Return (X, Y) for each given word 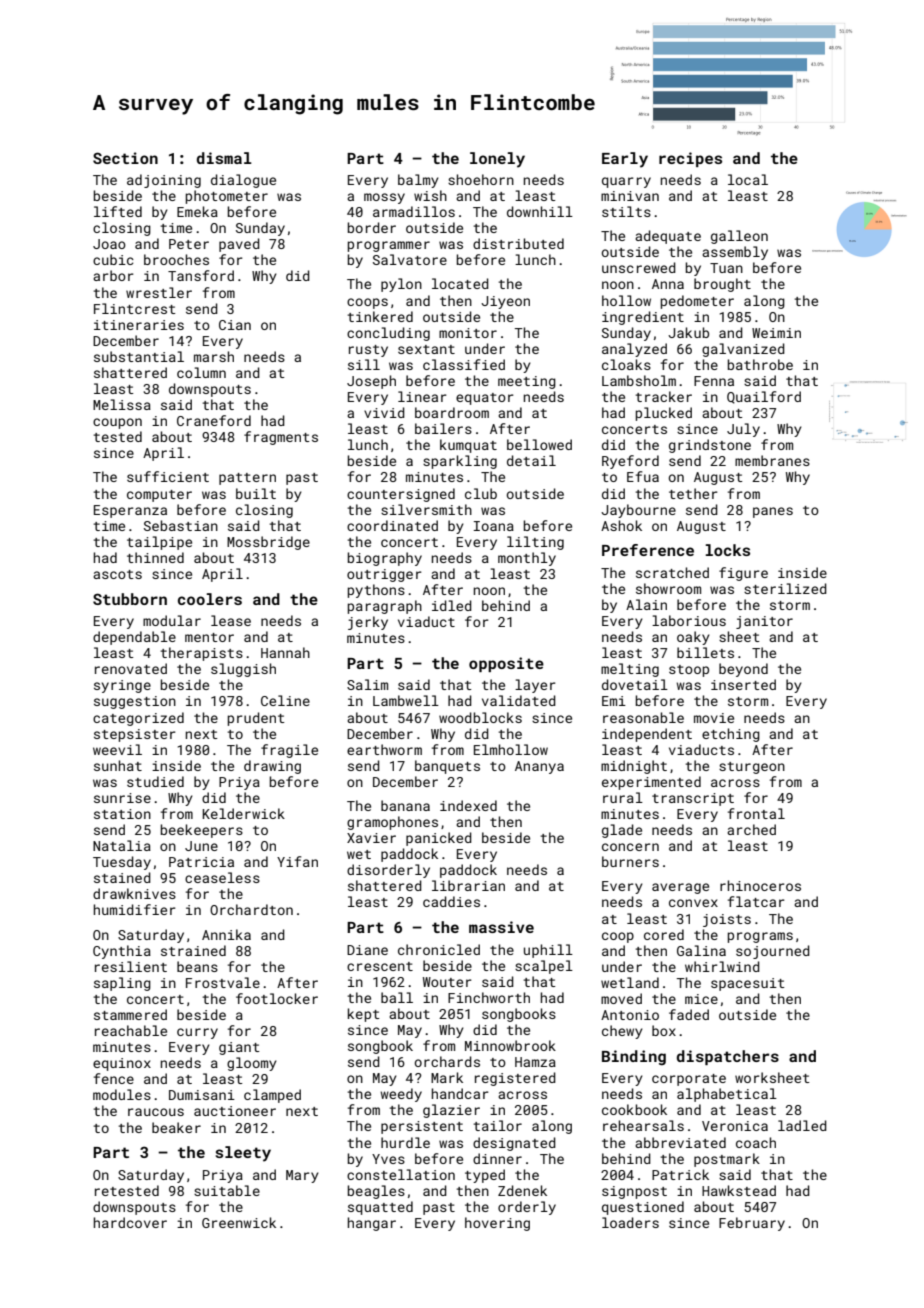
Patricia (201, 862)
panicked (439, 839)
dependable (134, 638)
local (748, 179)
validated (519, 700)
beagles (376, 1192)
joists (727, 920)
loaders (630, 1222)
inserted (743, 684)
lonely (497, 160)
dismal (224, 158)
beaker (176, 1127)
